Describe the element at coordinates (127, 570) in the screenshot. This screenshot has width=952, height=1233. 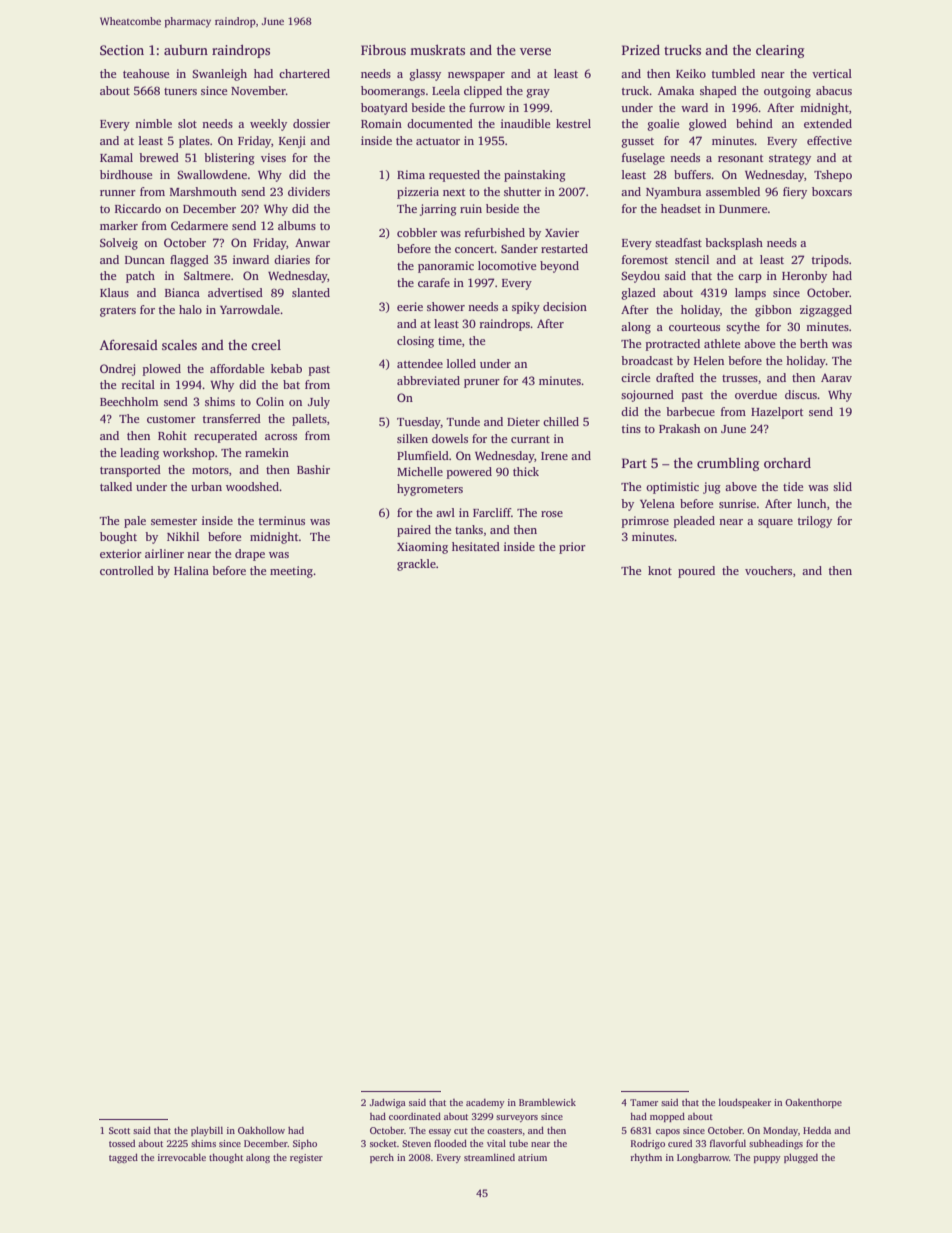
I see `controlled` at that location.
